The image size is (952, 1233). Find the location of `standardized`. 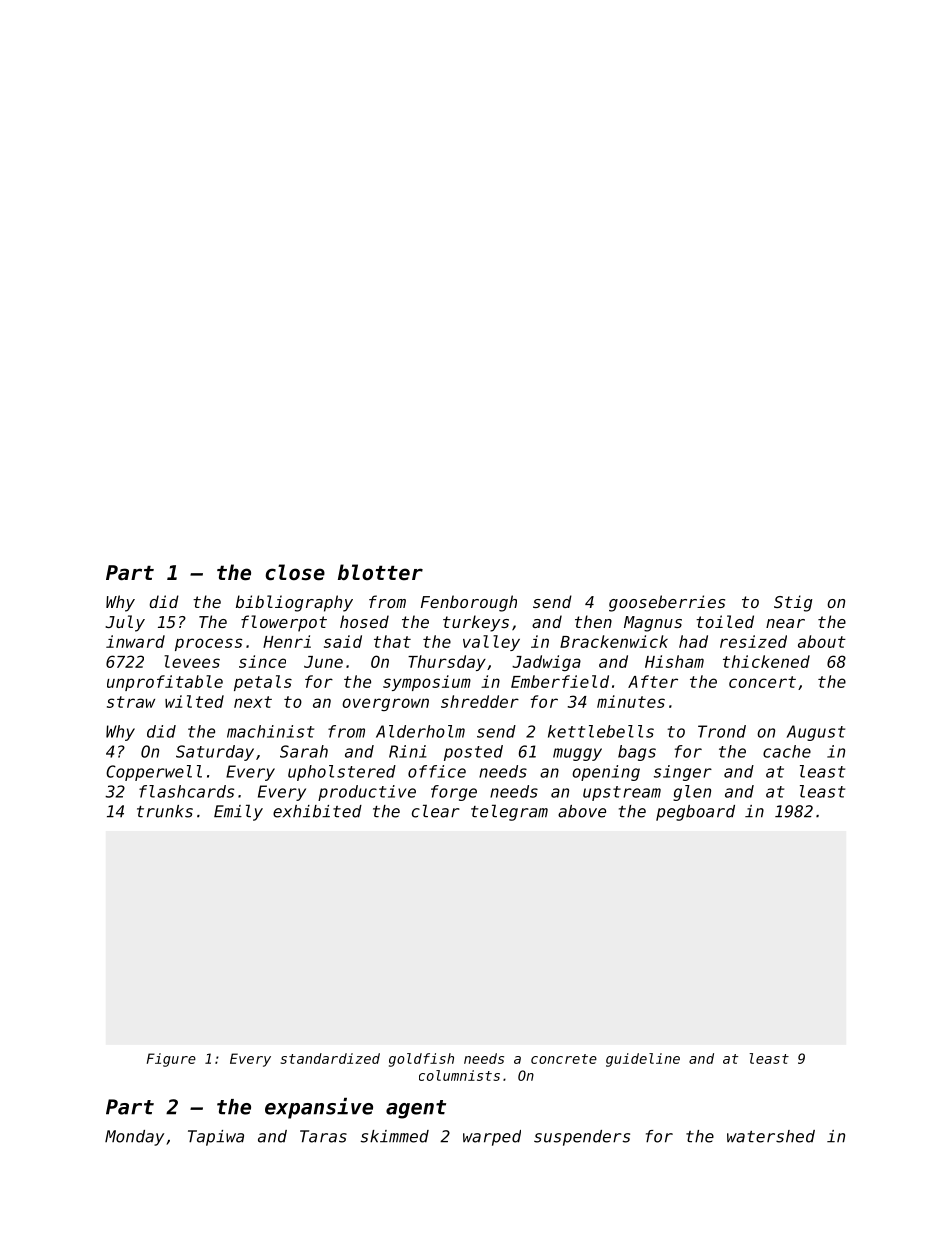

standardized is located at coordinates (330, 1058).
